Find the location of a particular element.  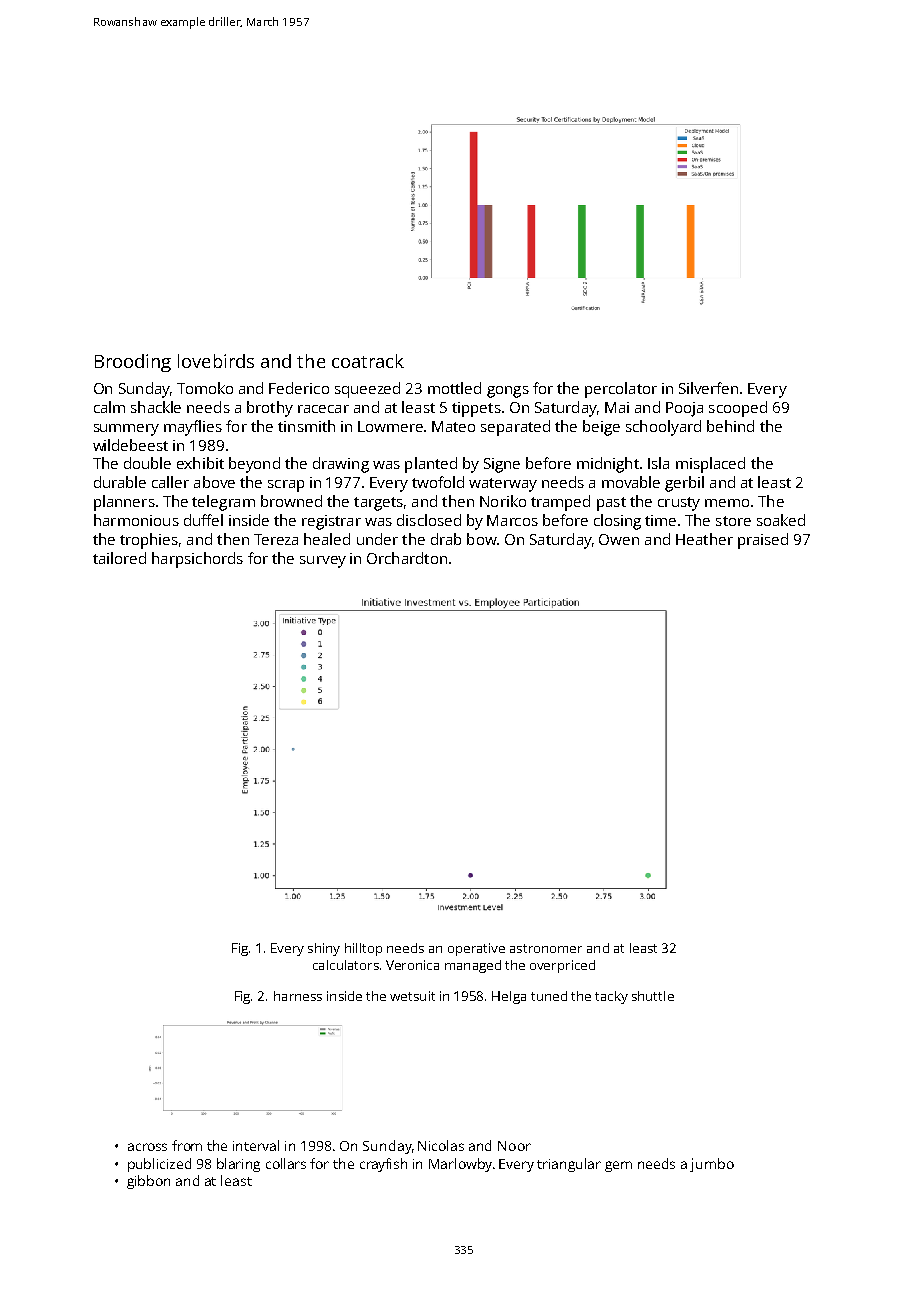

lovebirds is located at coordinates (216, 361).
